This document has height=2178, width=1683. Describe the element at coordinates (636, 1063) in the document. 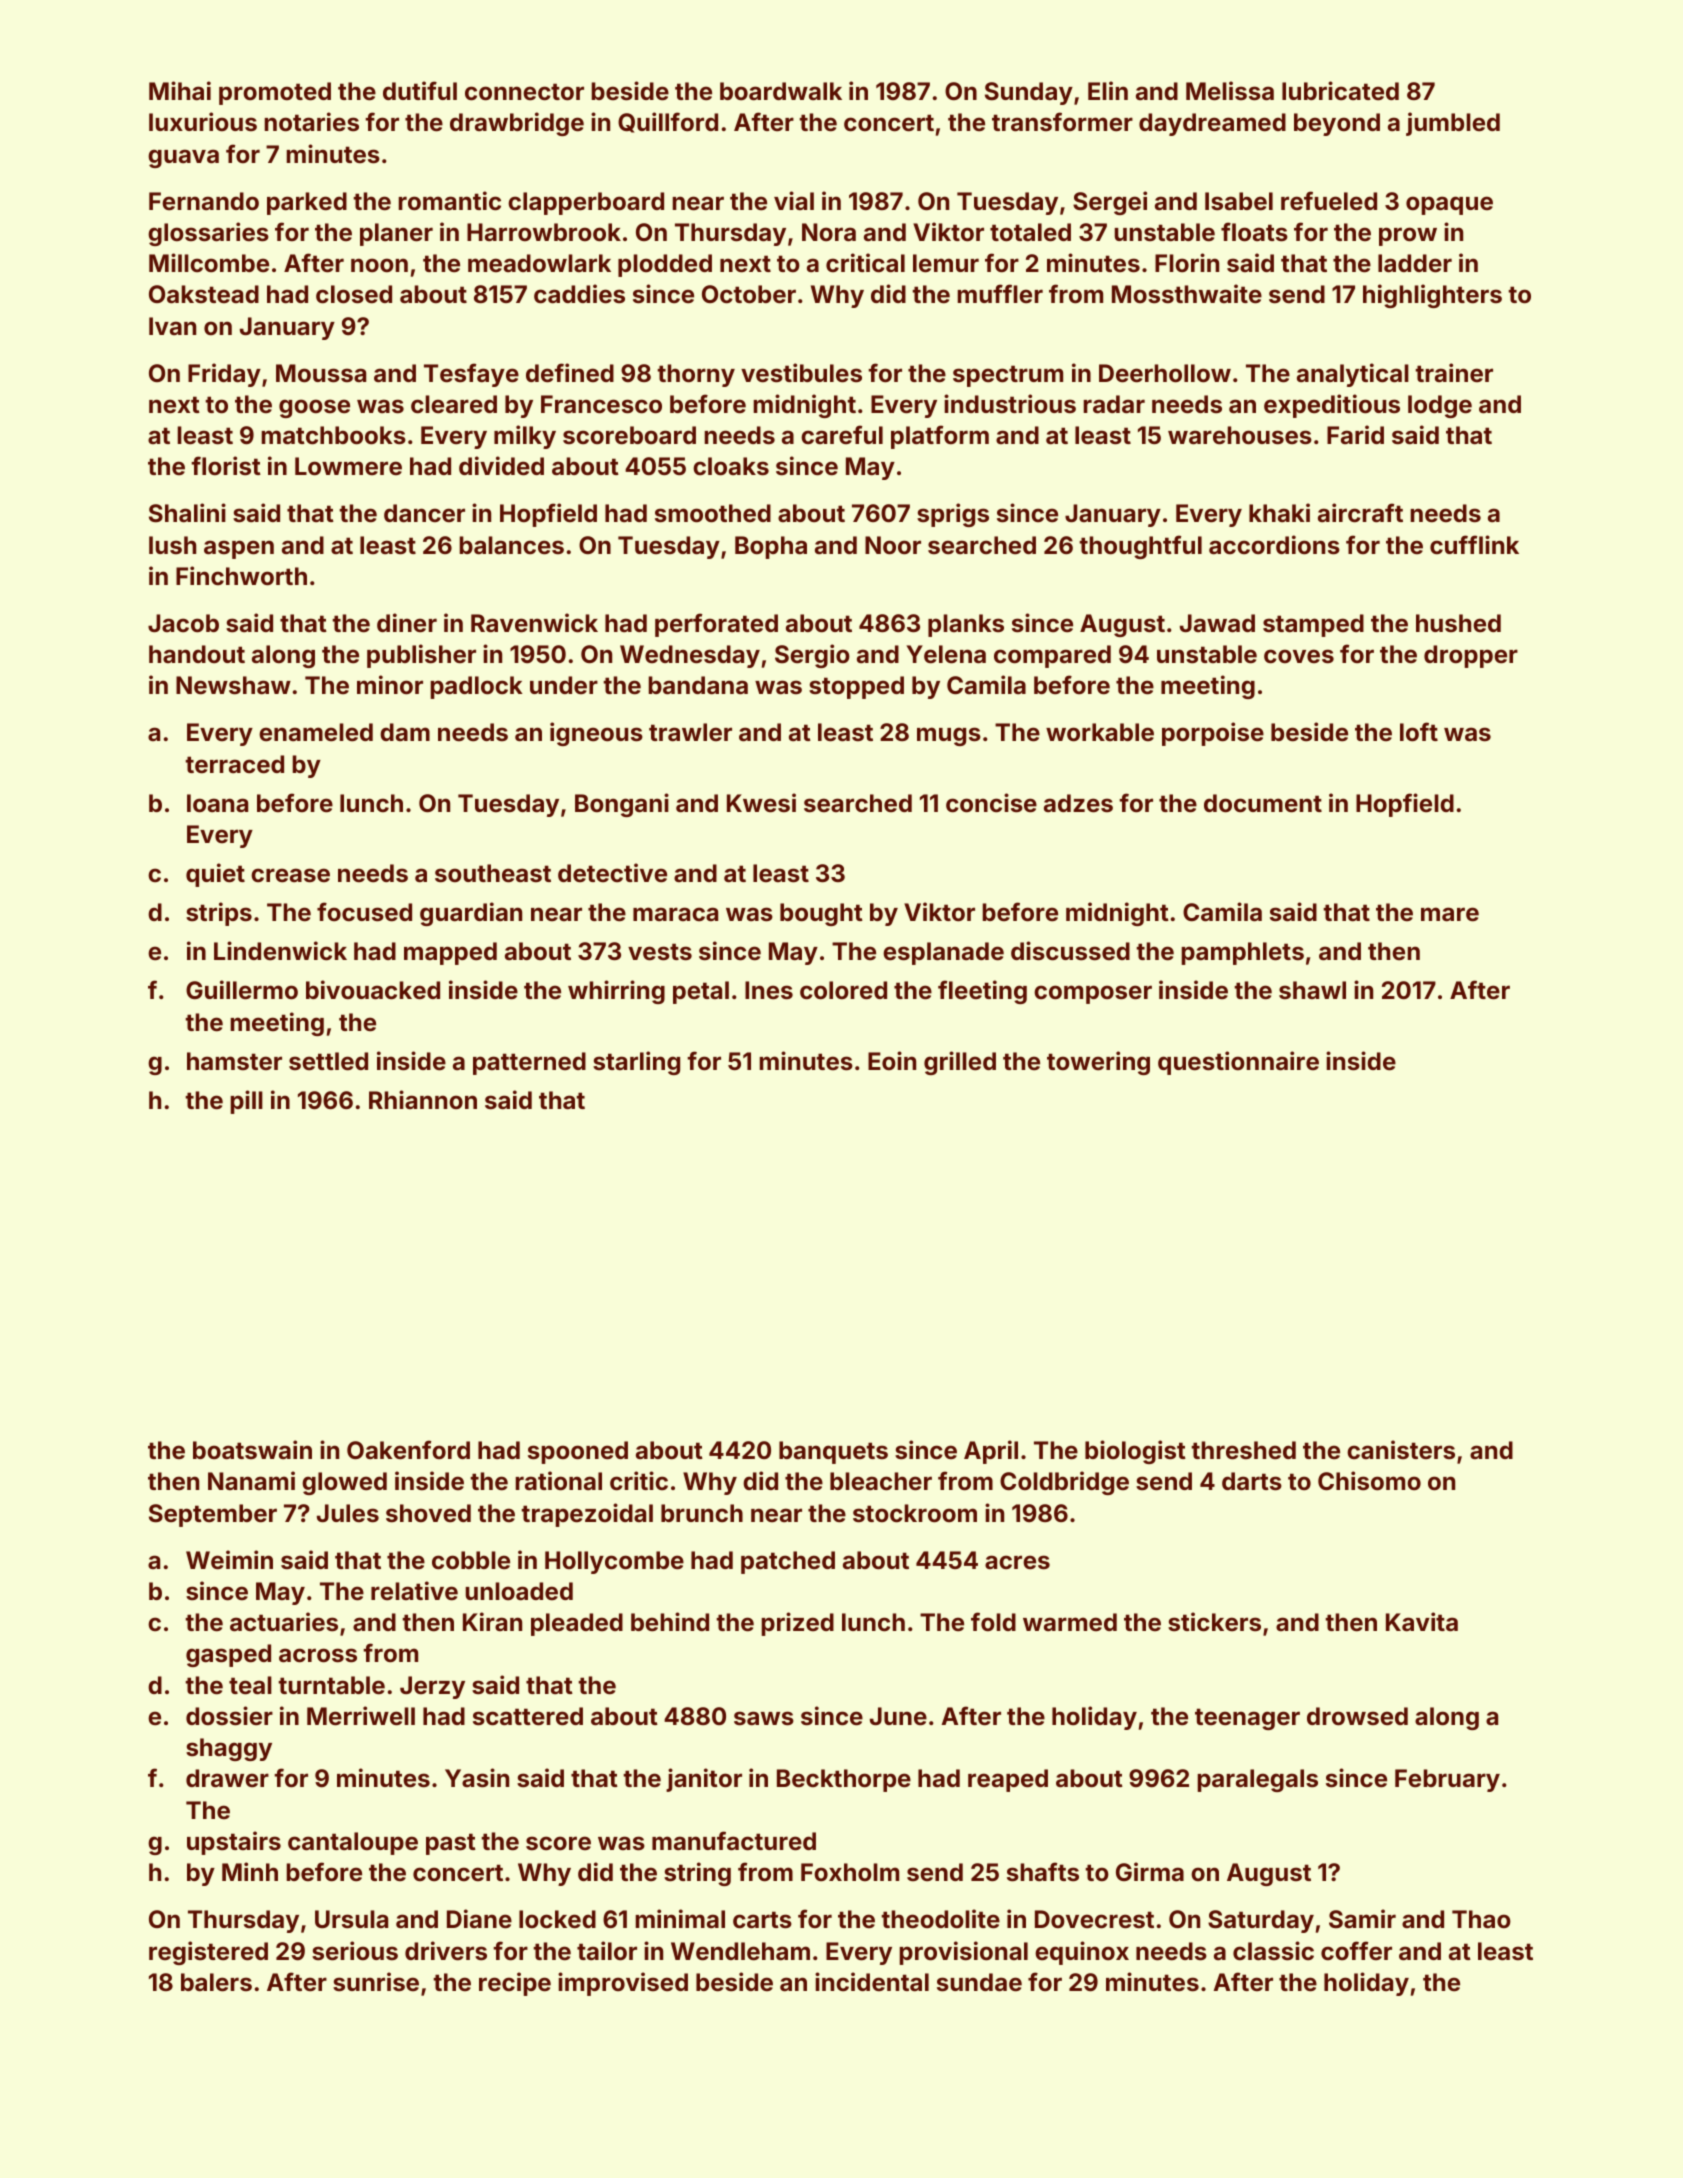

I see `starling` at that location.
